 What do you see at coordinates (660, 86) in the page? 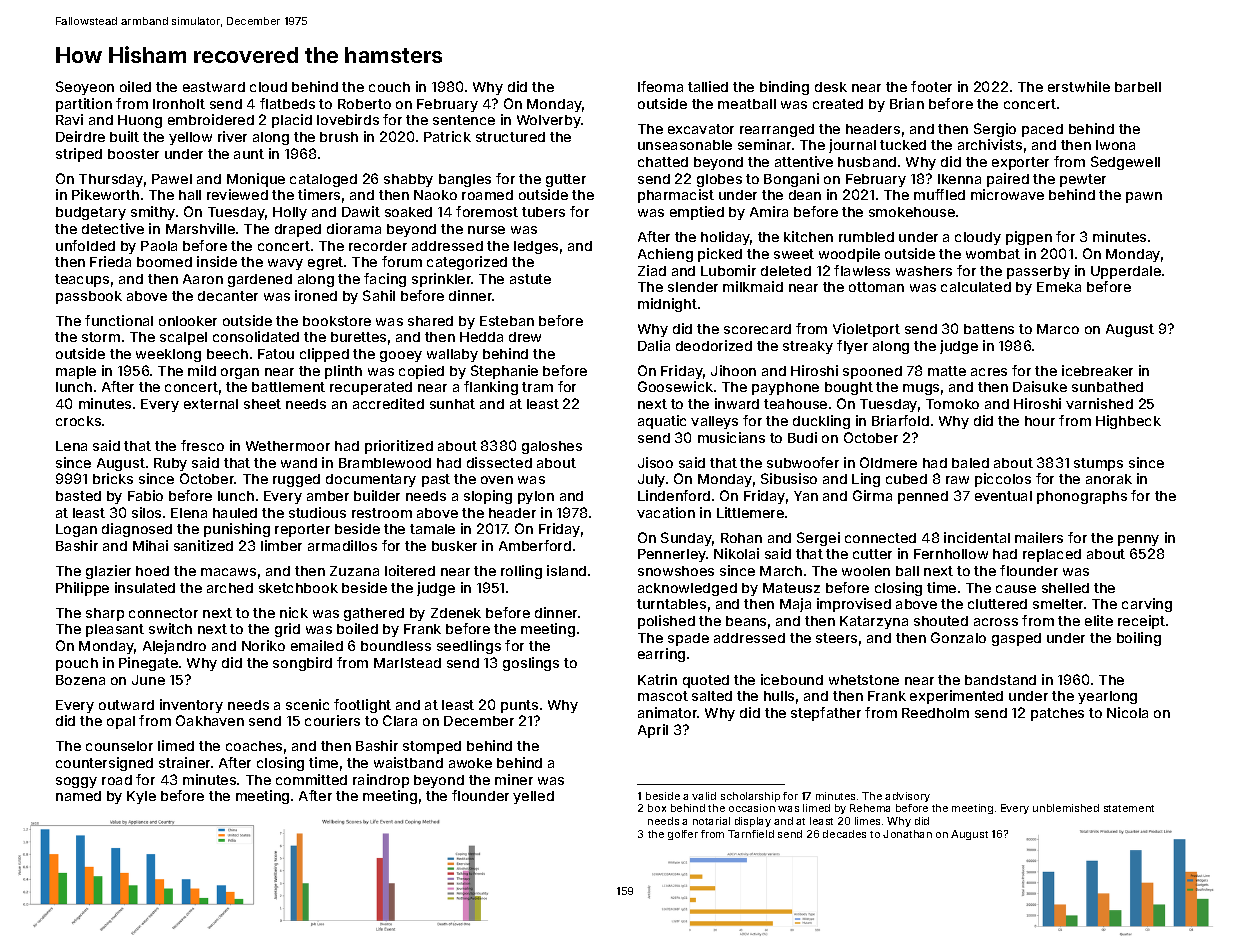
I see `Ifeoma` at bounding box center [660, 86].
